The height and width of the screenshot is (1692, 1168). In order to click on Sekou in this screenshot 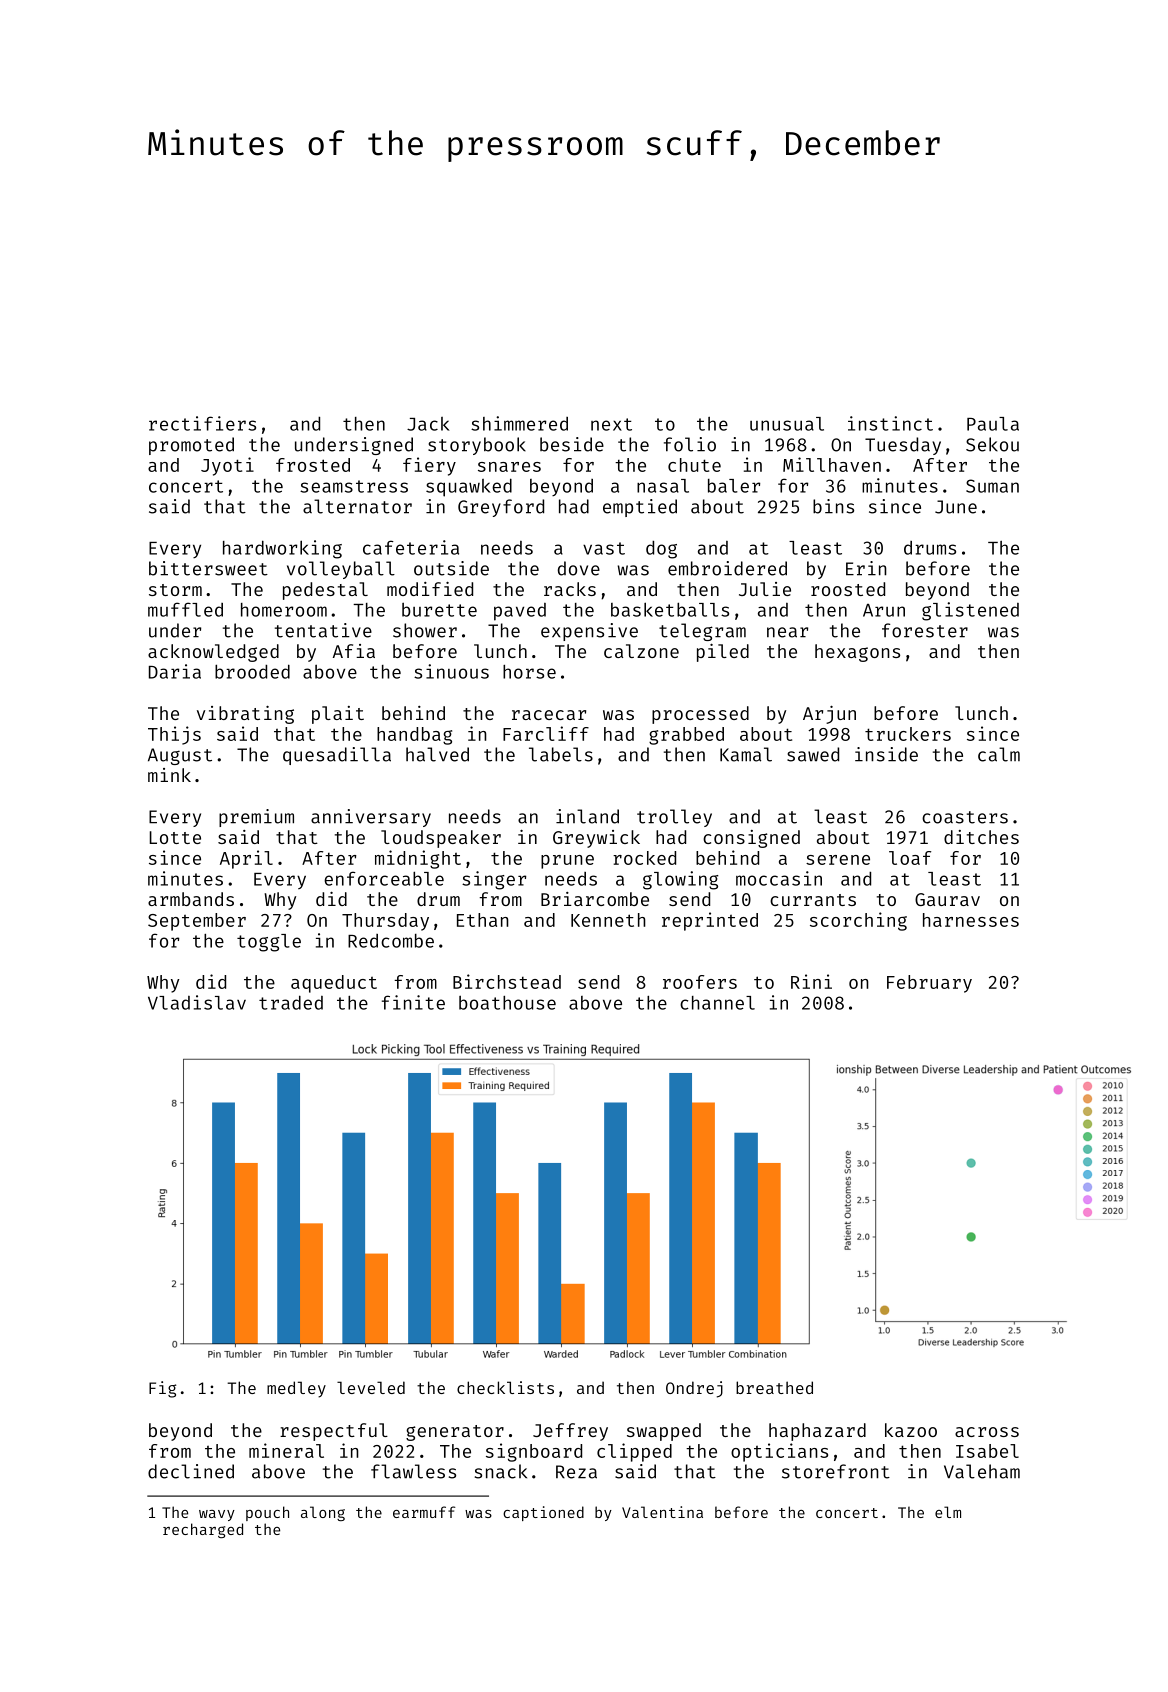, I will do `click(992, 444)`.
